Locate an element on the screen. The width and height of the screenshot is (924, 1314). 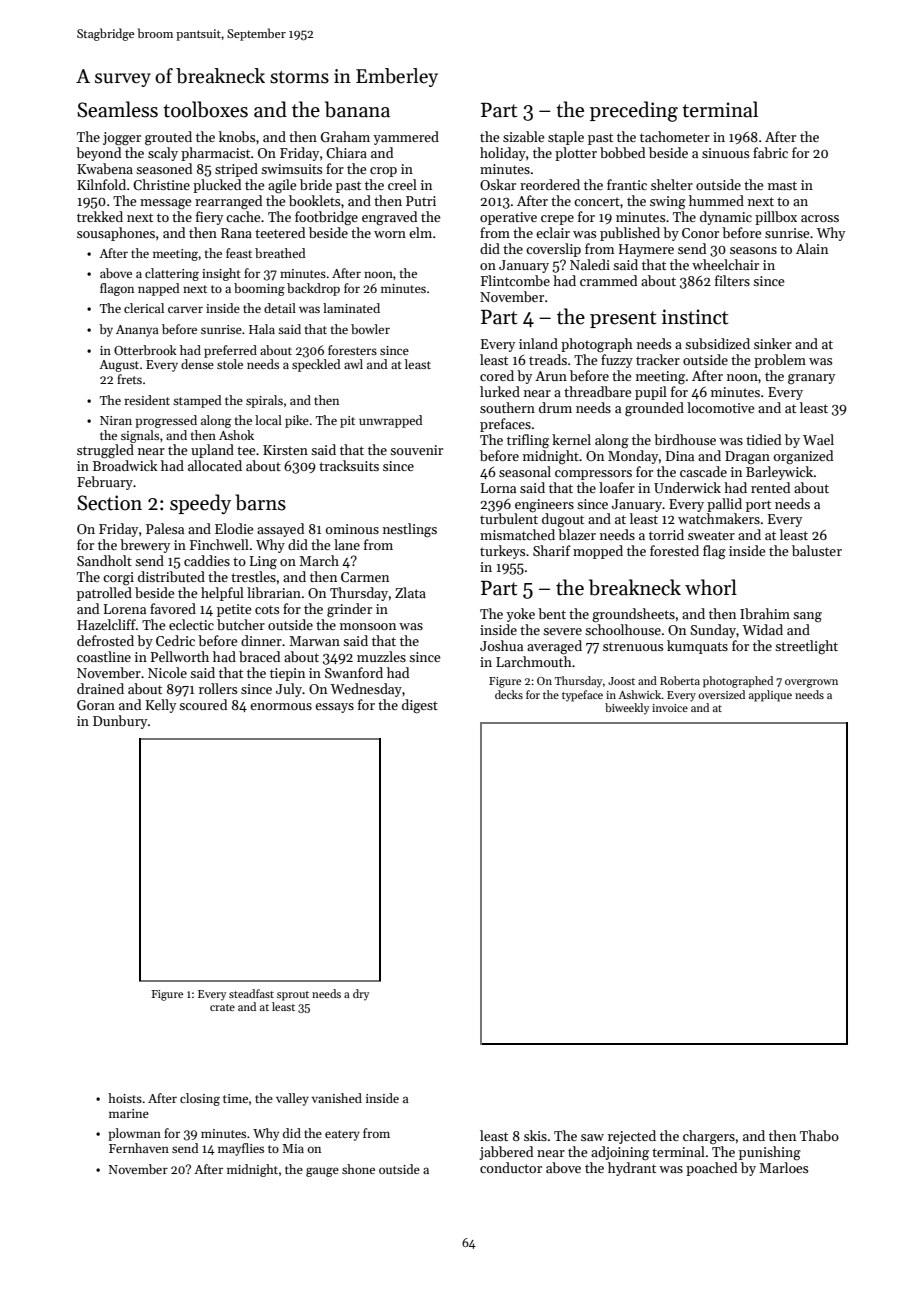
steadfast is located at coordinates (251, 993).
